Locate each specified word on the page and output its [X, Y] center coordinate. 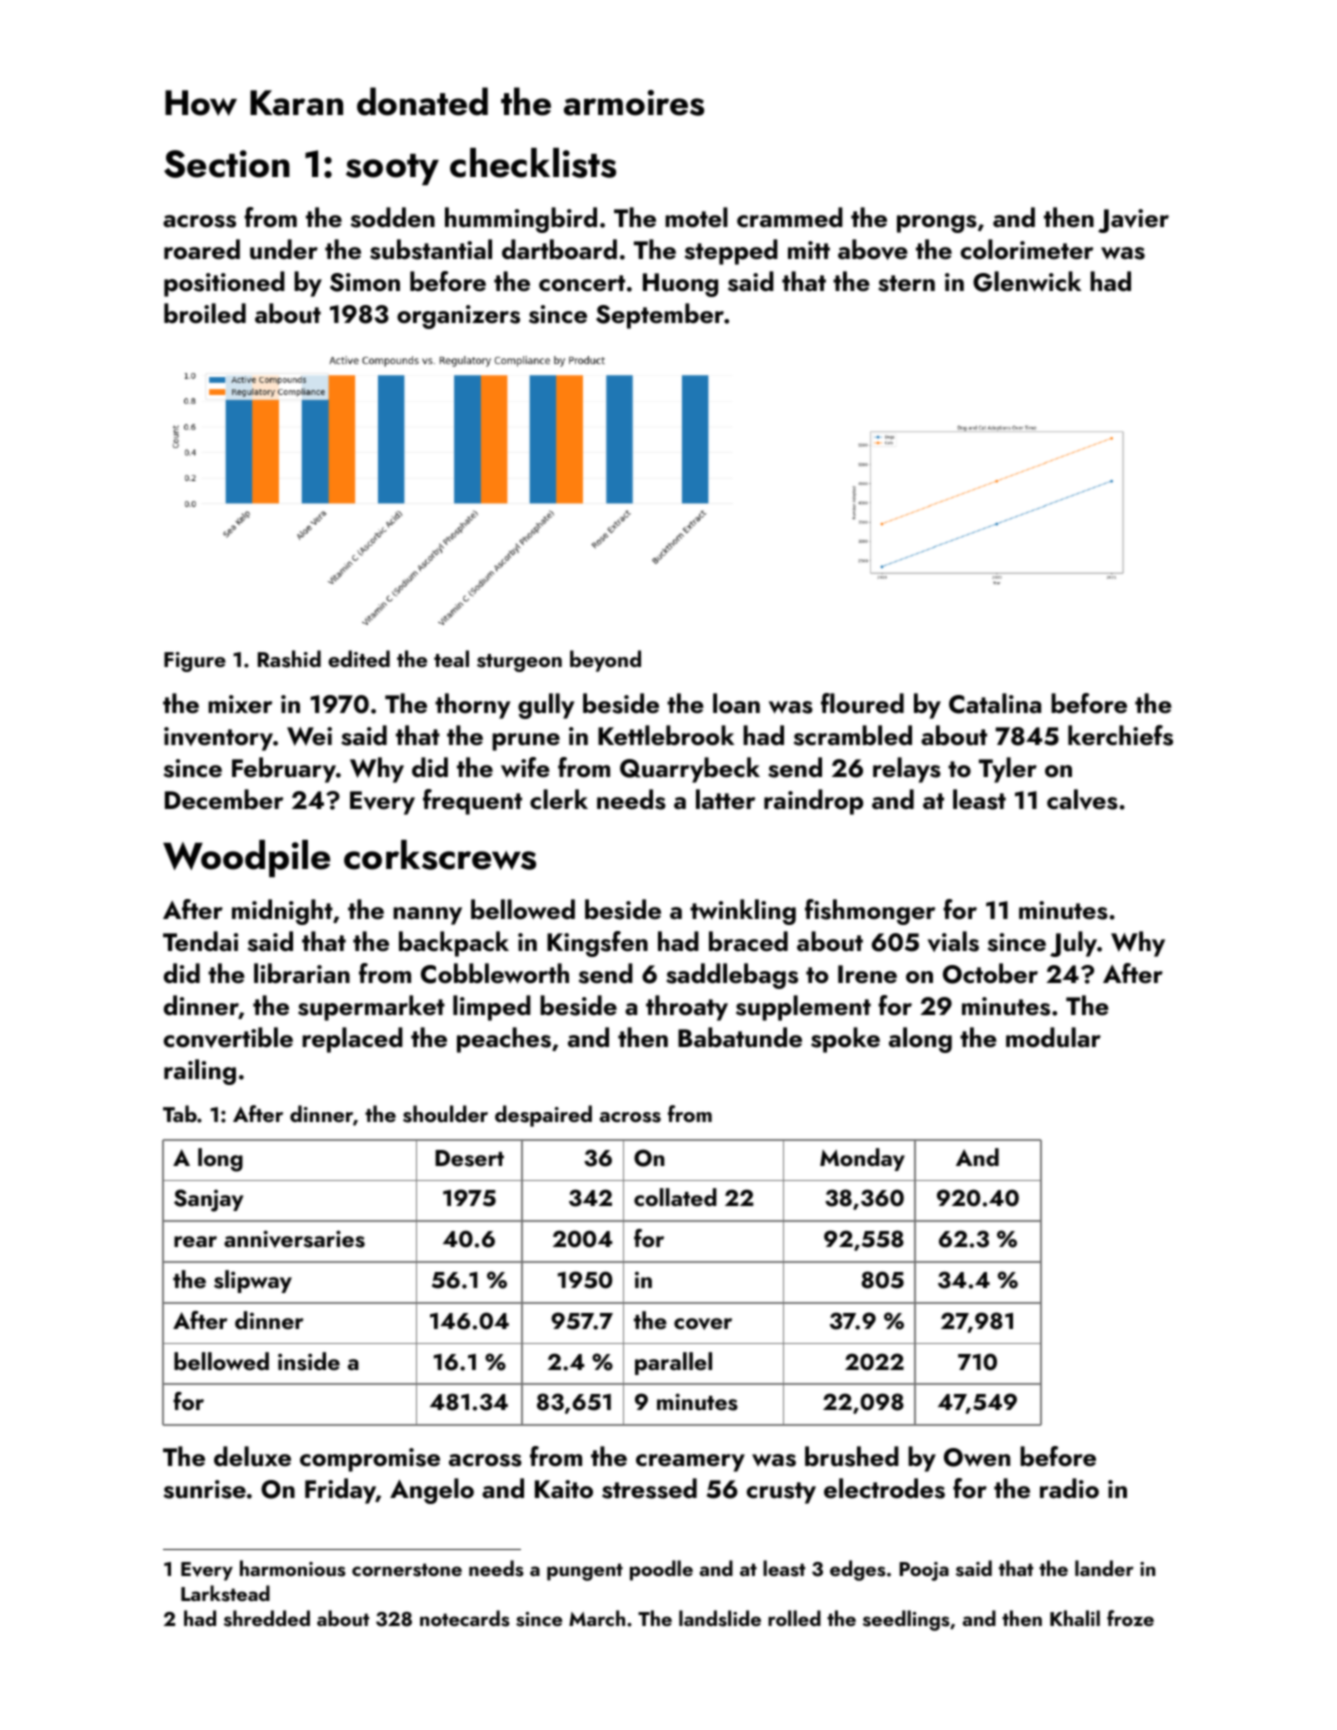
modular [1053, 1037]
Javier [1133, 221]
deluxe [252, 1456]
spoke [845, 1040]
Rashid [289, 659]
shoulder [445, 1114]
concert [582, 283]
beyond [605, 661]
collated [675, 1197]
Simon [365, 282]
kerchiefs [1120, 735]
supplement [803, 1008]
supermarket [371, 1008]
